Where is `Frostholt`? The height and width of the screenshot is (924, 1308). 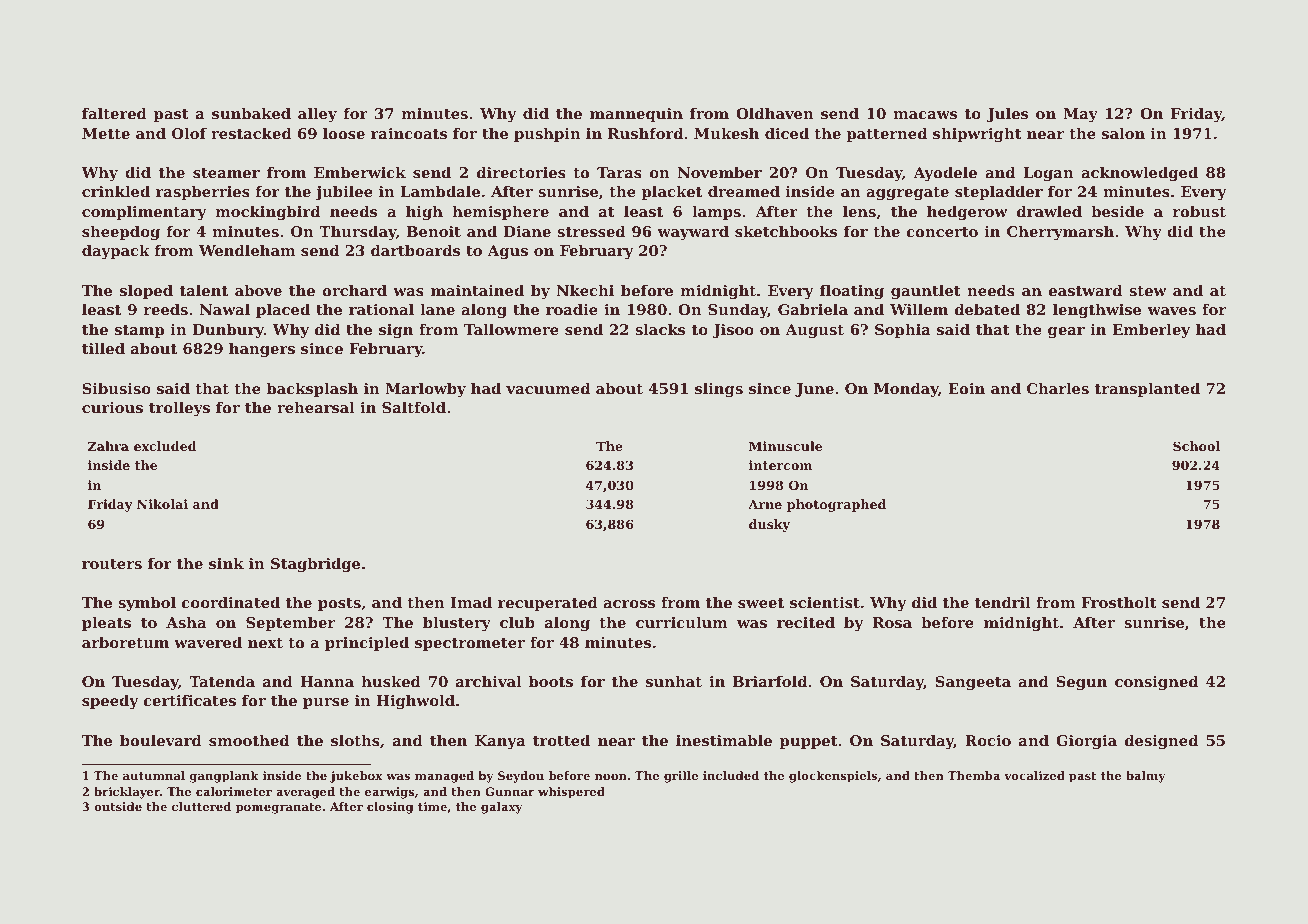
Frostholt is located at coordinates (1119, 602).
